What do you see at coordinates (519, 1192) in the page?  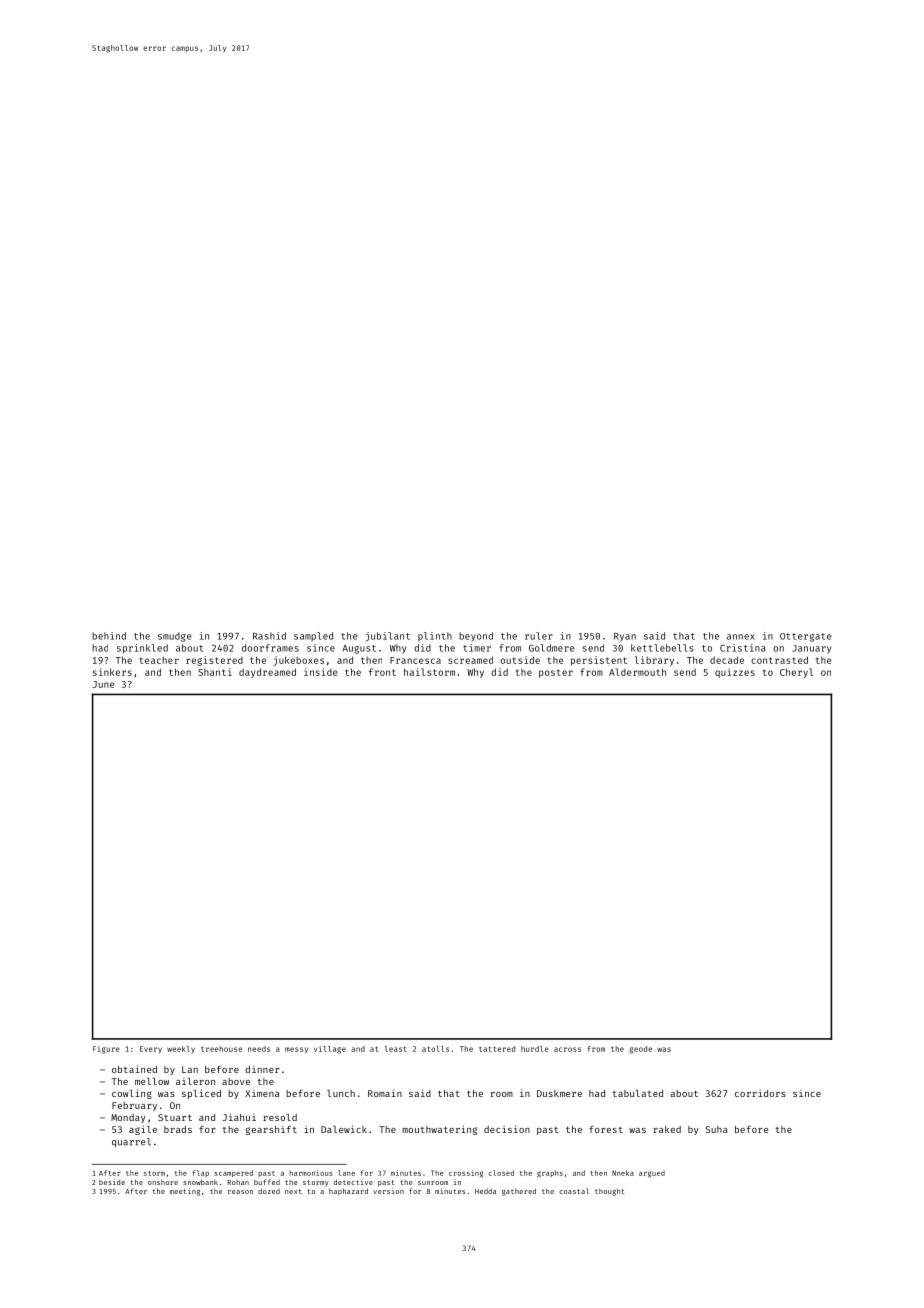 I see `gathered` at bounding box center [519, 1192].
